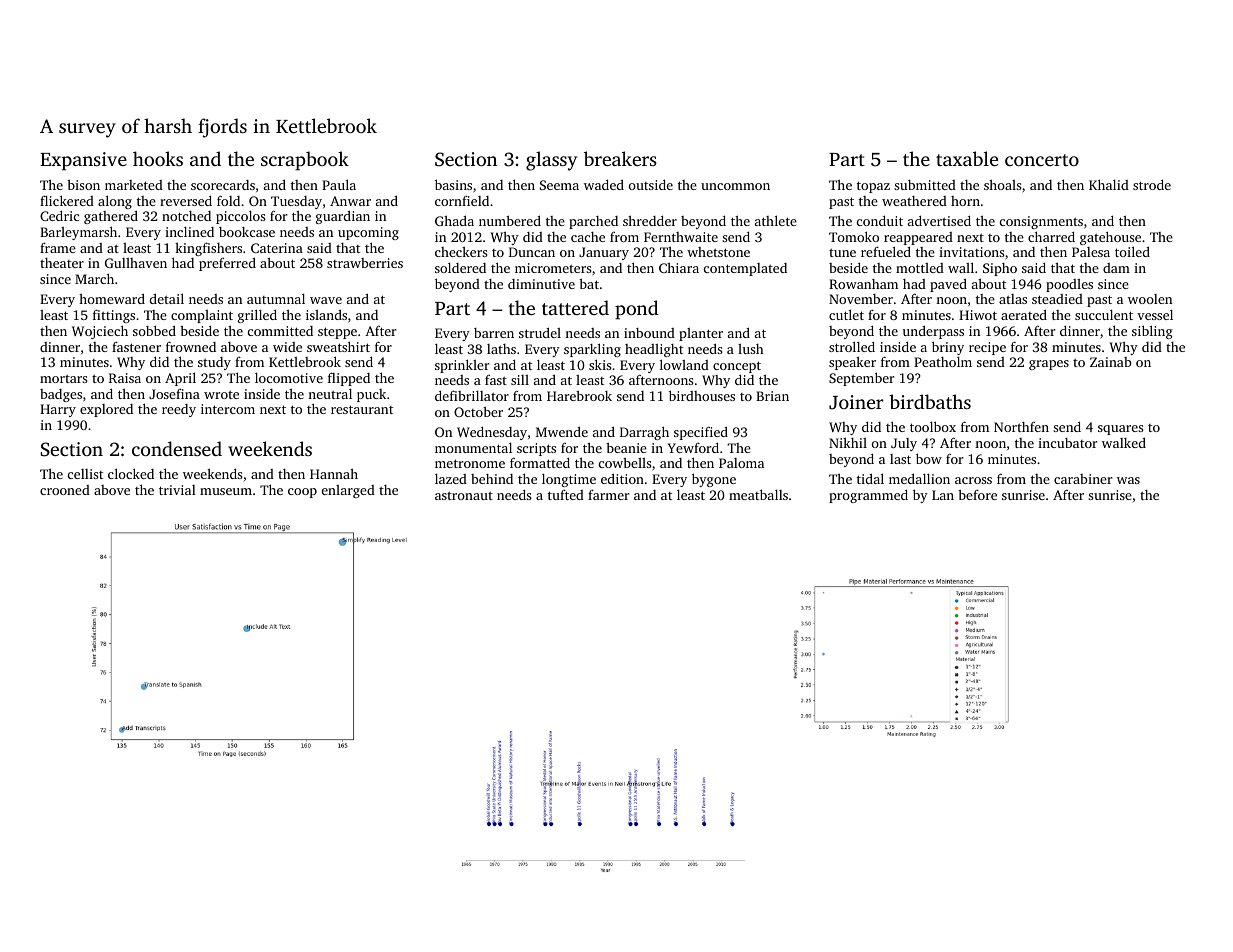 This document has width=1233, height=952. What do you see at coordinates (473, 448) in the document?
I see `monumental` at bounding box center [473, 448].
